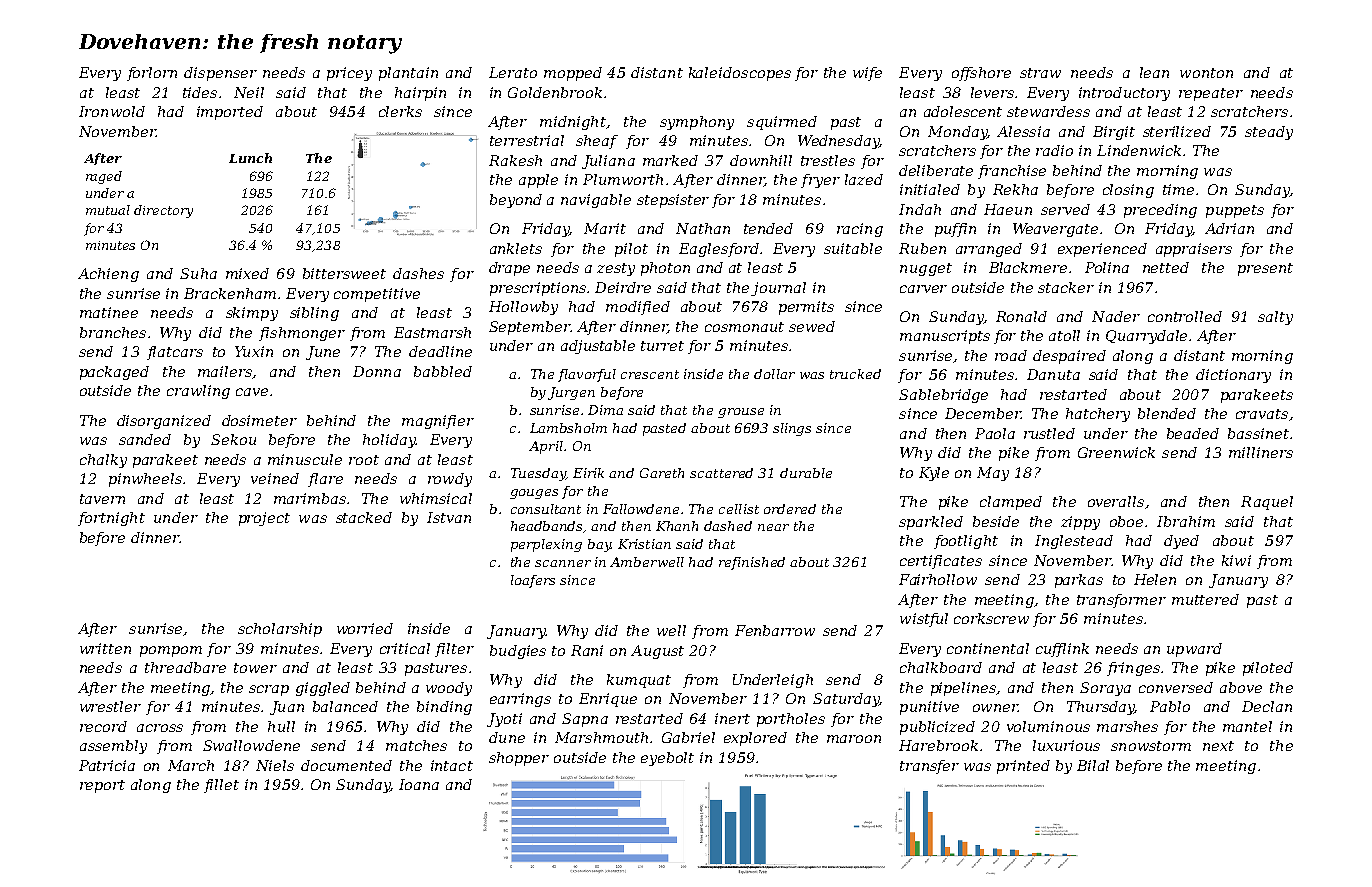  I want to click on Lerato, so click(513, 72).
